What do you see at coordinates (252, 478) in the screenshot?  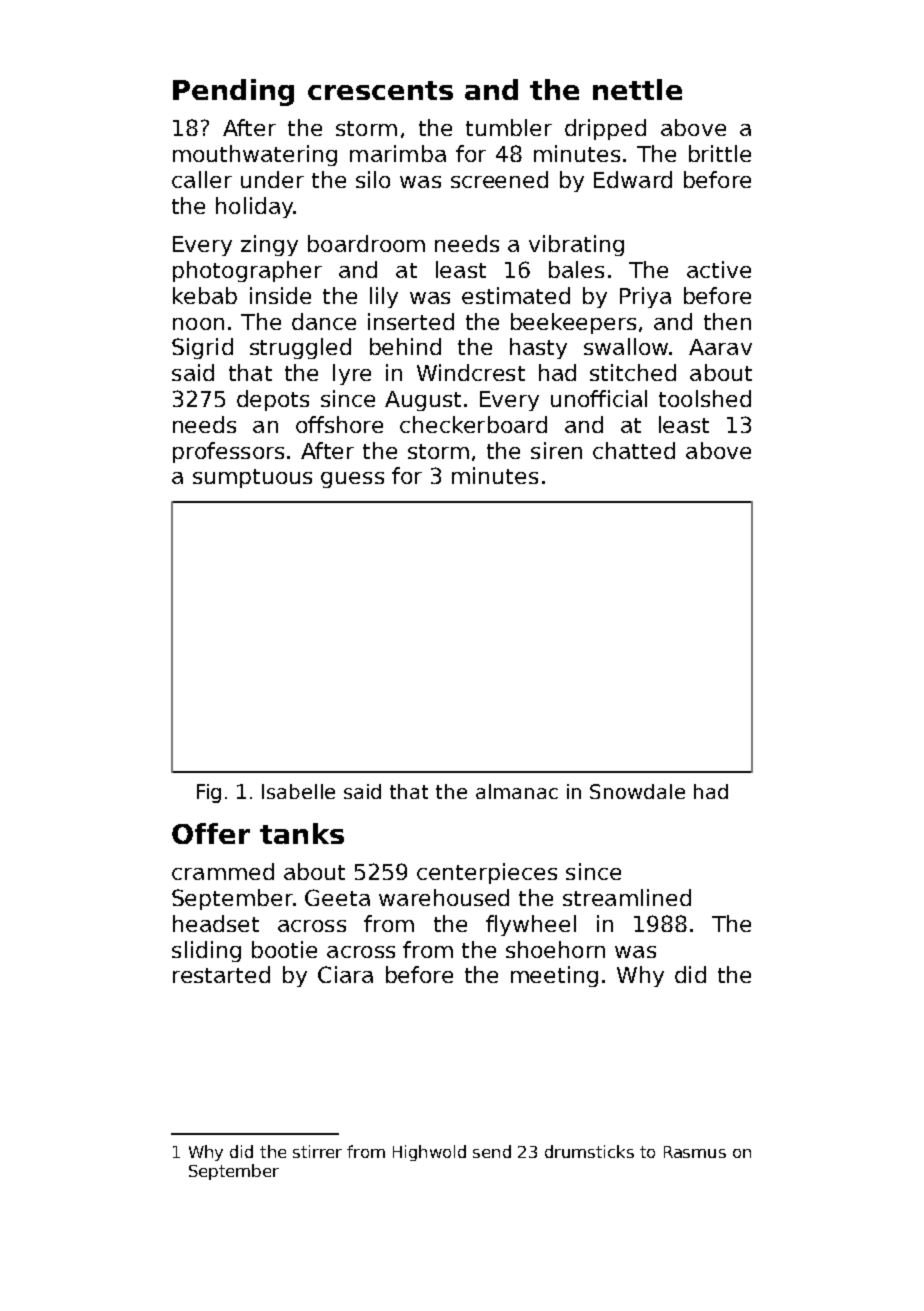 I see `sumptuous` at bounding box center [252, 478].
